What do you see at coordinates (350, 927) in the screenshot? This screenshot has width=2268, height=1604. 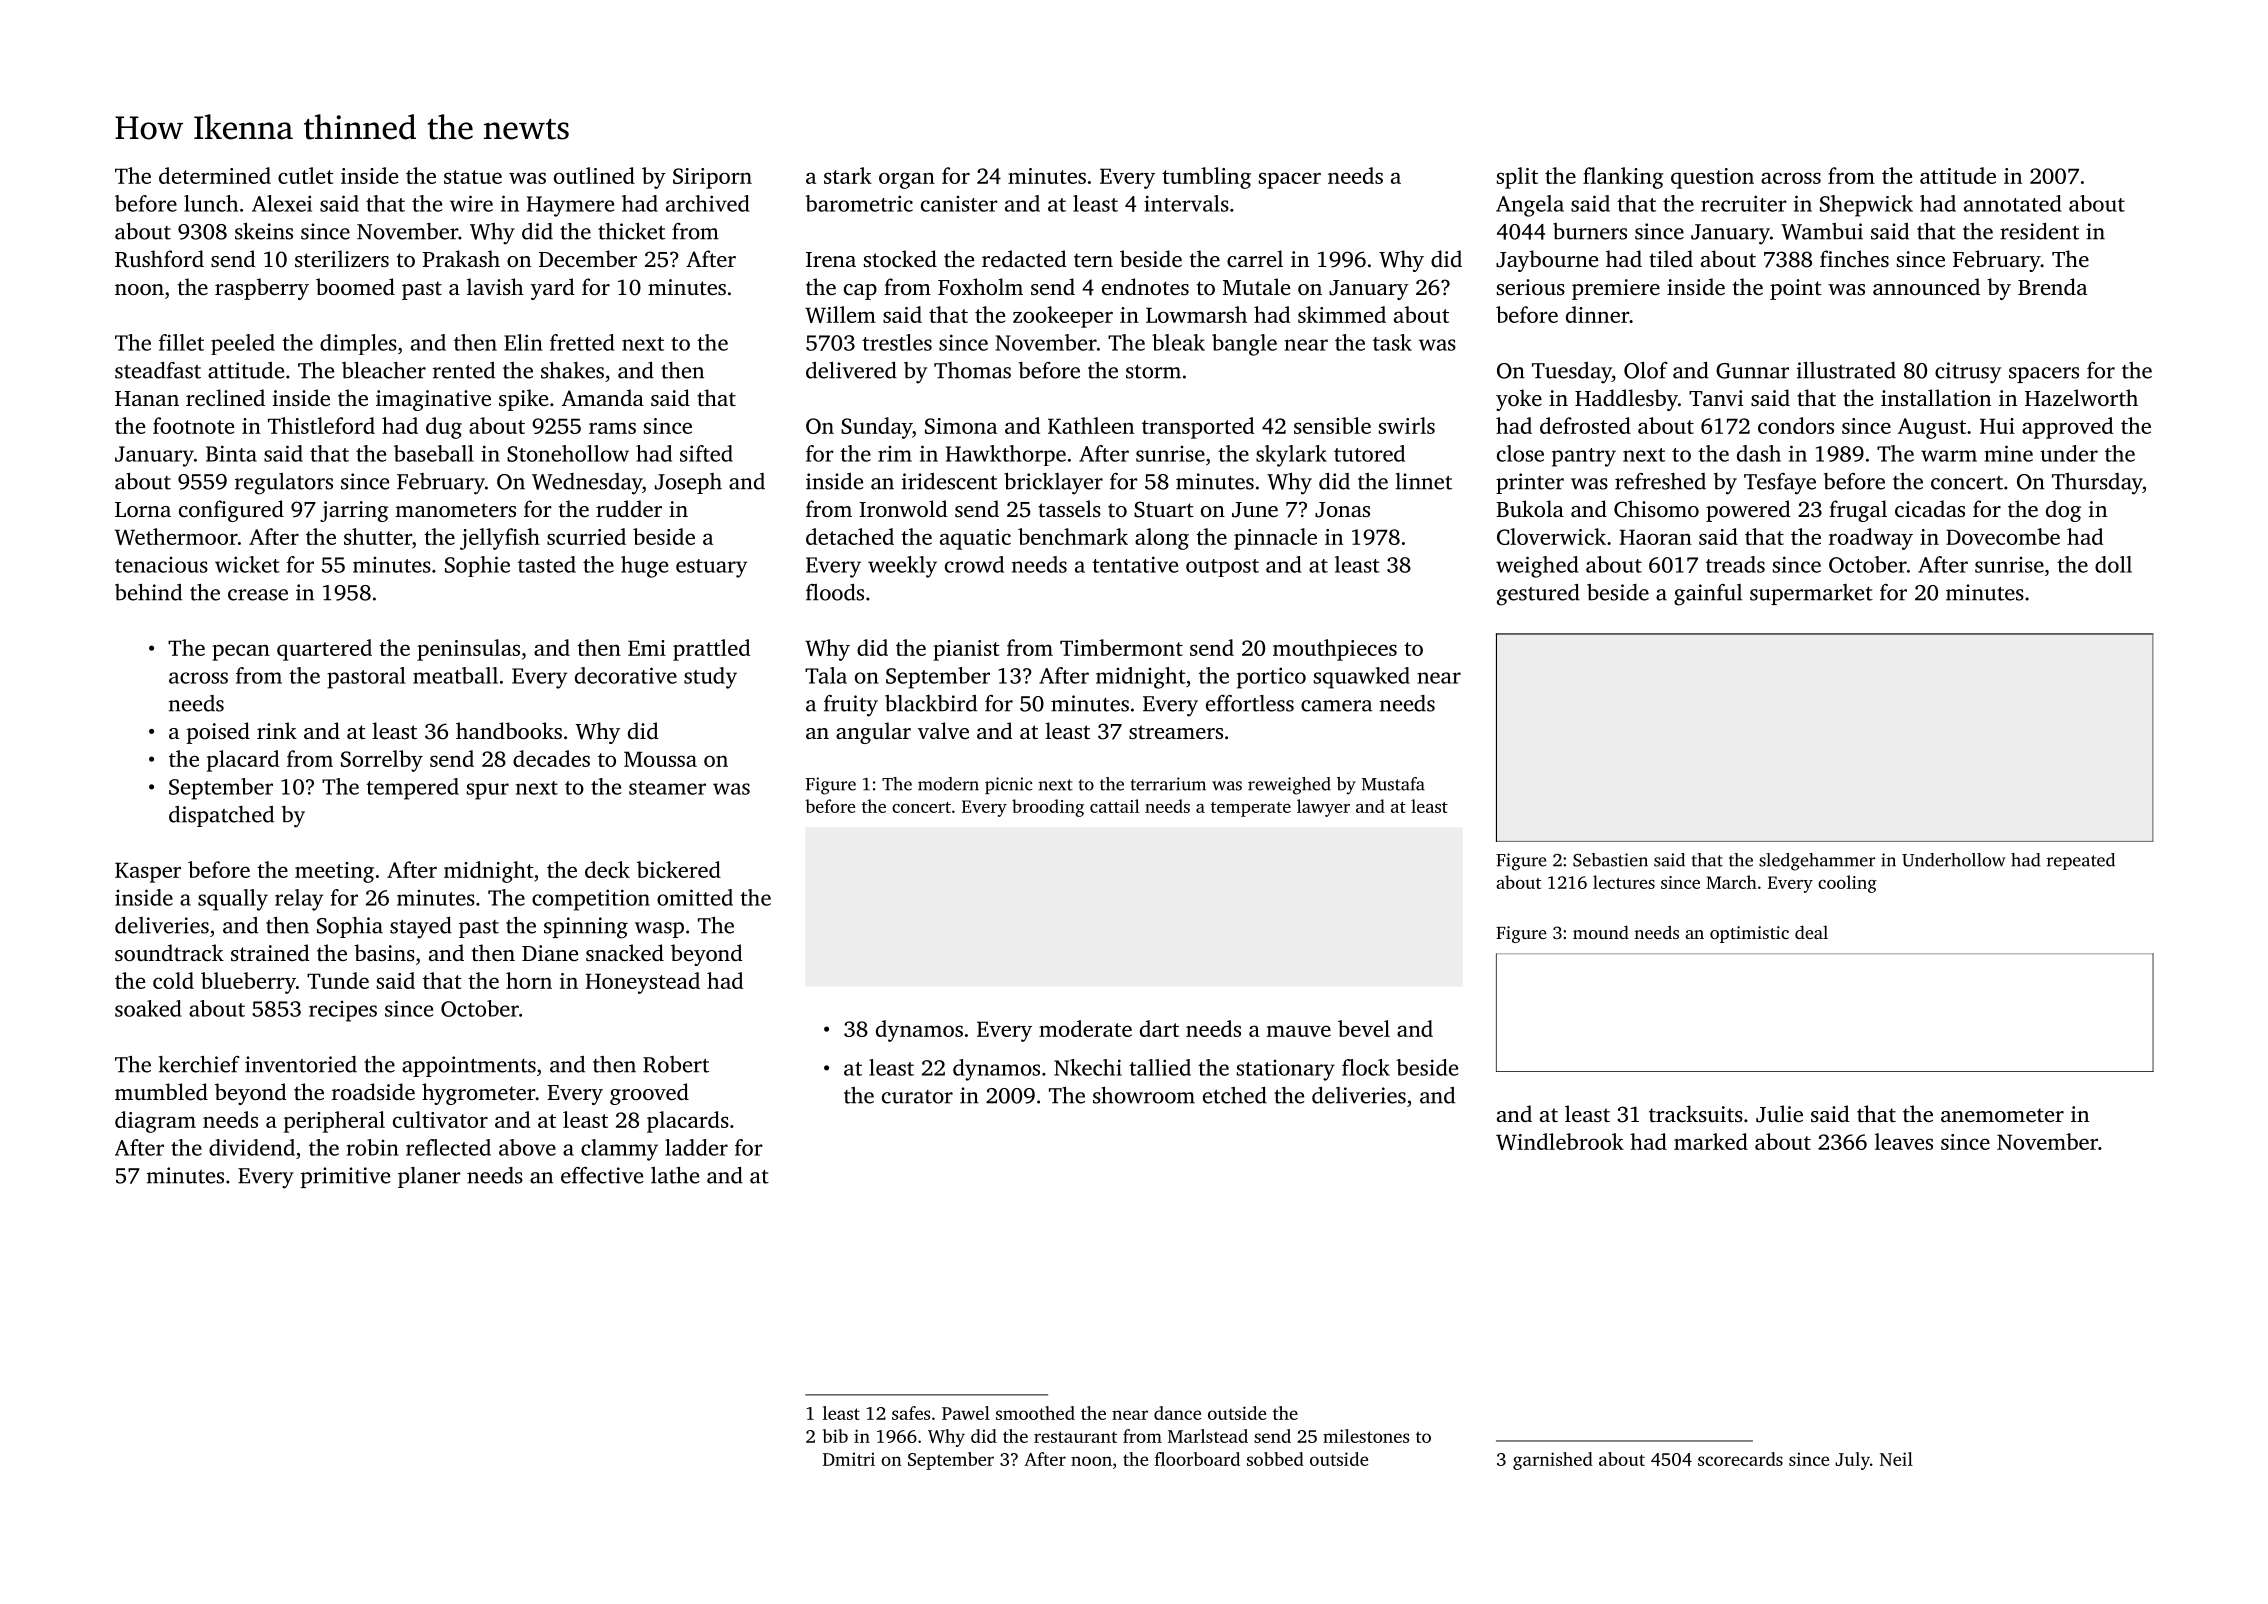 I see `Sophia` at bounding box center [350, 927].
